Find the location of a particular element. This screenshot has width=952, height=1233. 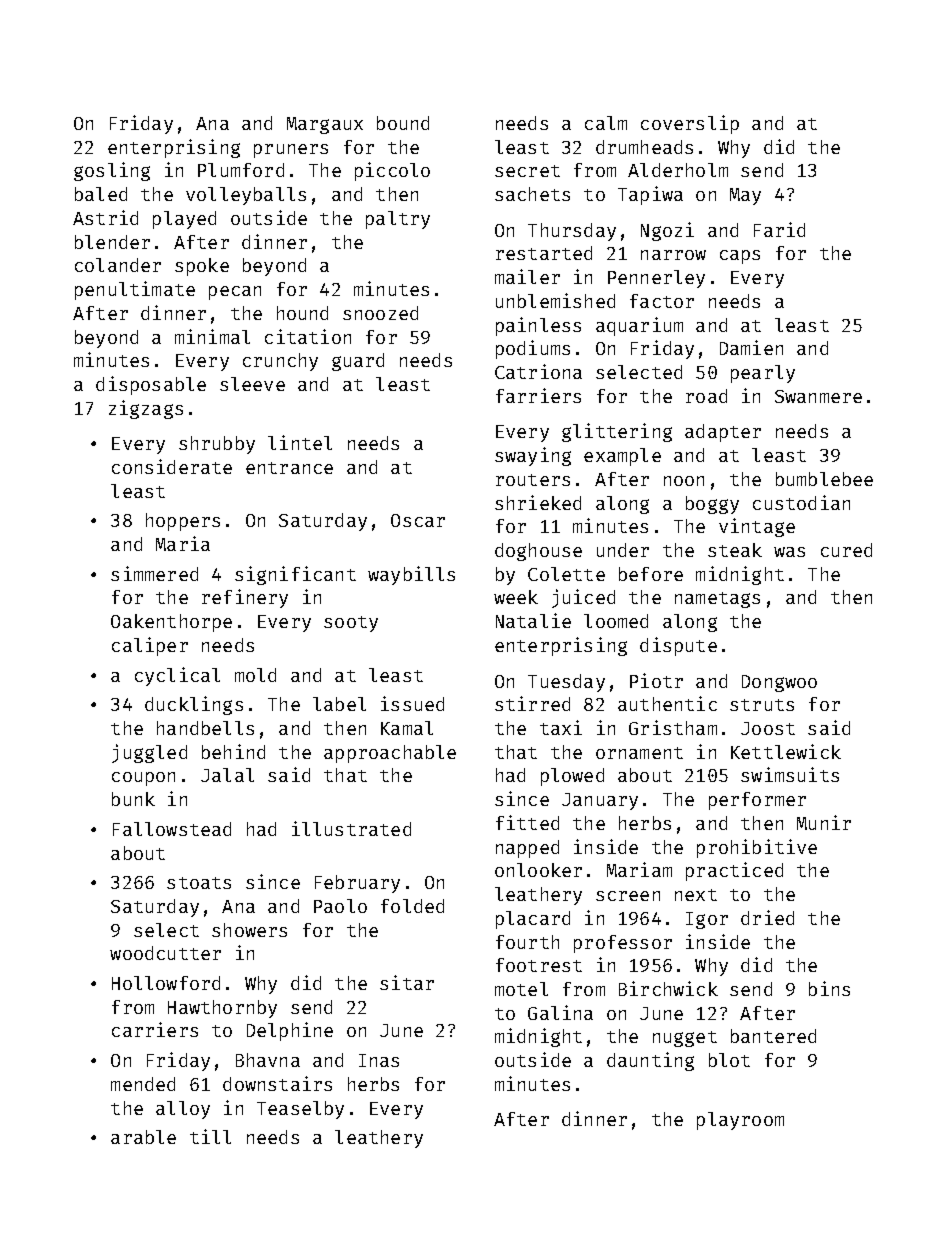

custodian is located at coordinates (801, 502).
